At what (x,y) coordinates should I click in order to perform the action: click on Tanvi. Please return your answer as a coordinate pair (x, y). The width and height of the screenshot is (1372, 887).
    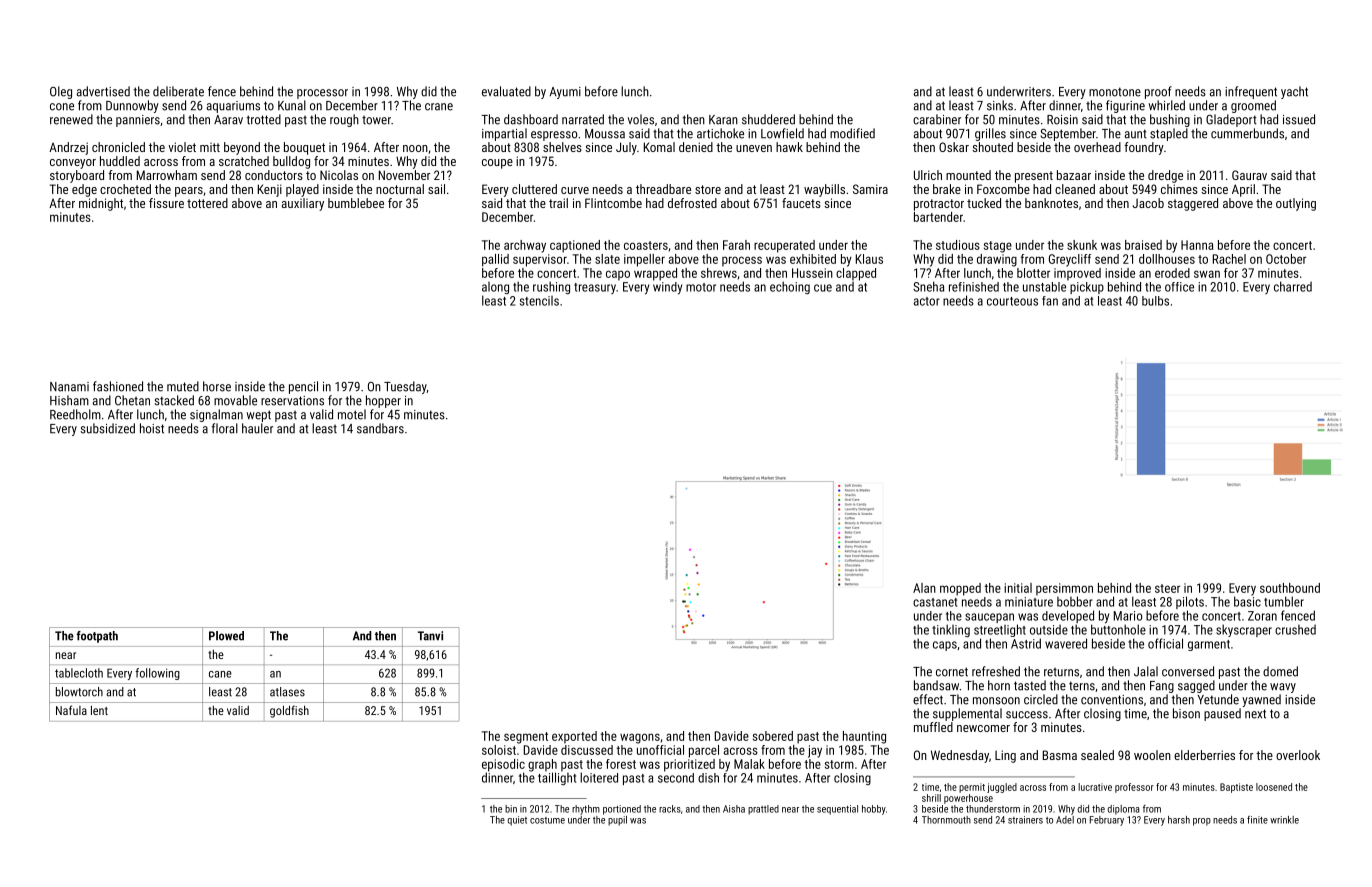
    Looking at the image, I should click on (430, 636).
